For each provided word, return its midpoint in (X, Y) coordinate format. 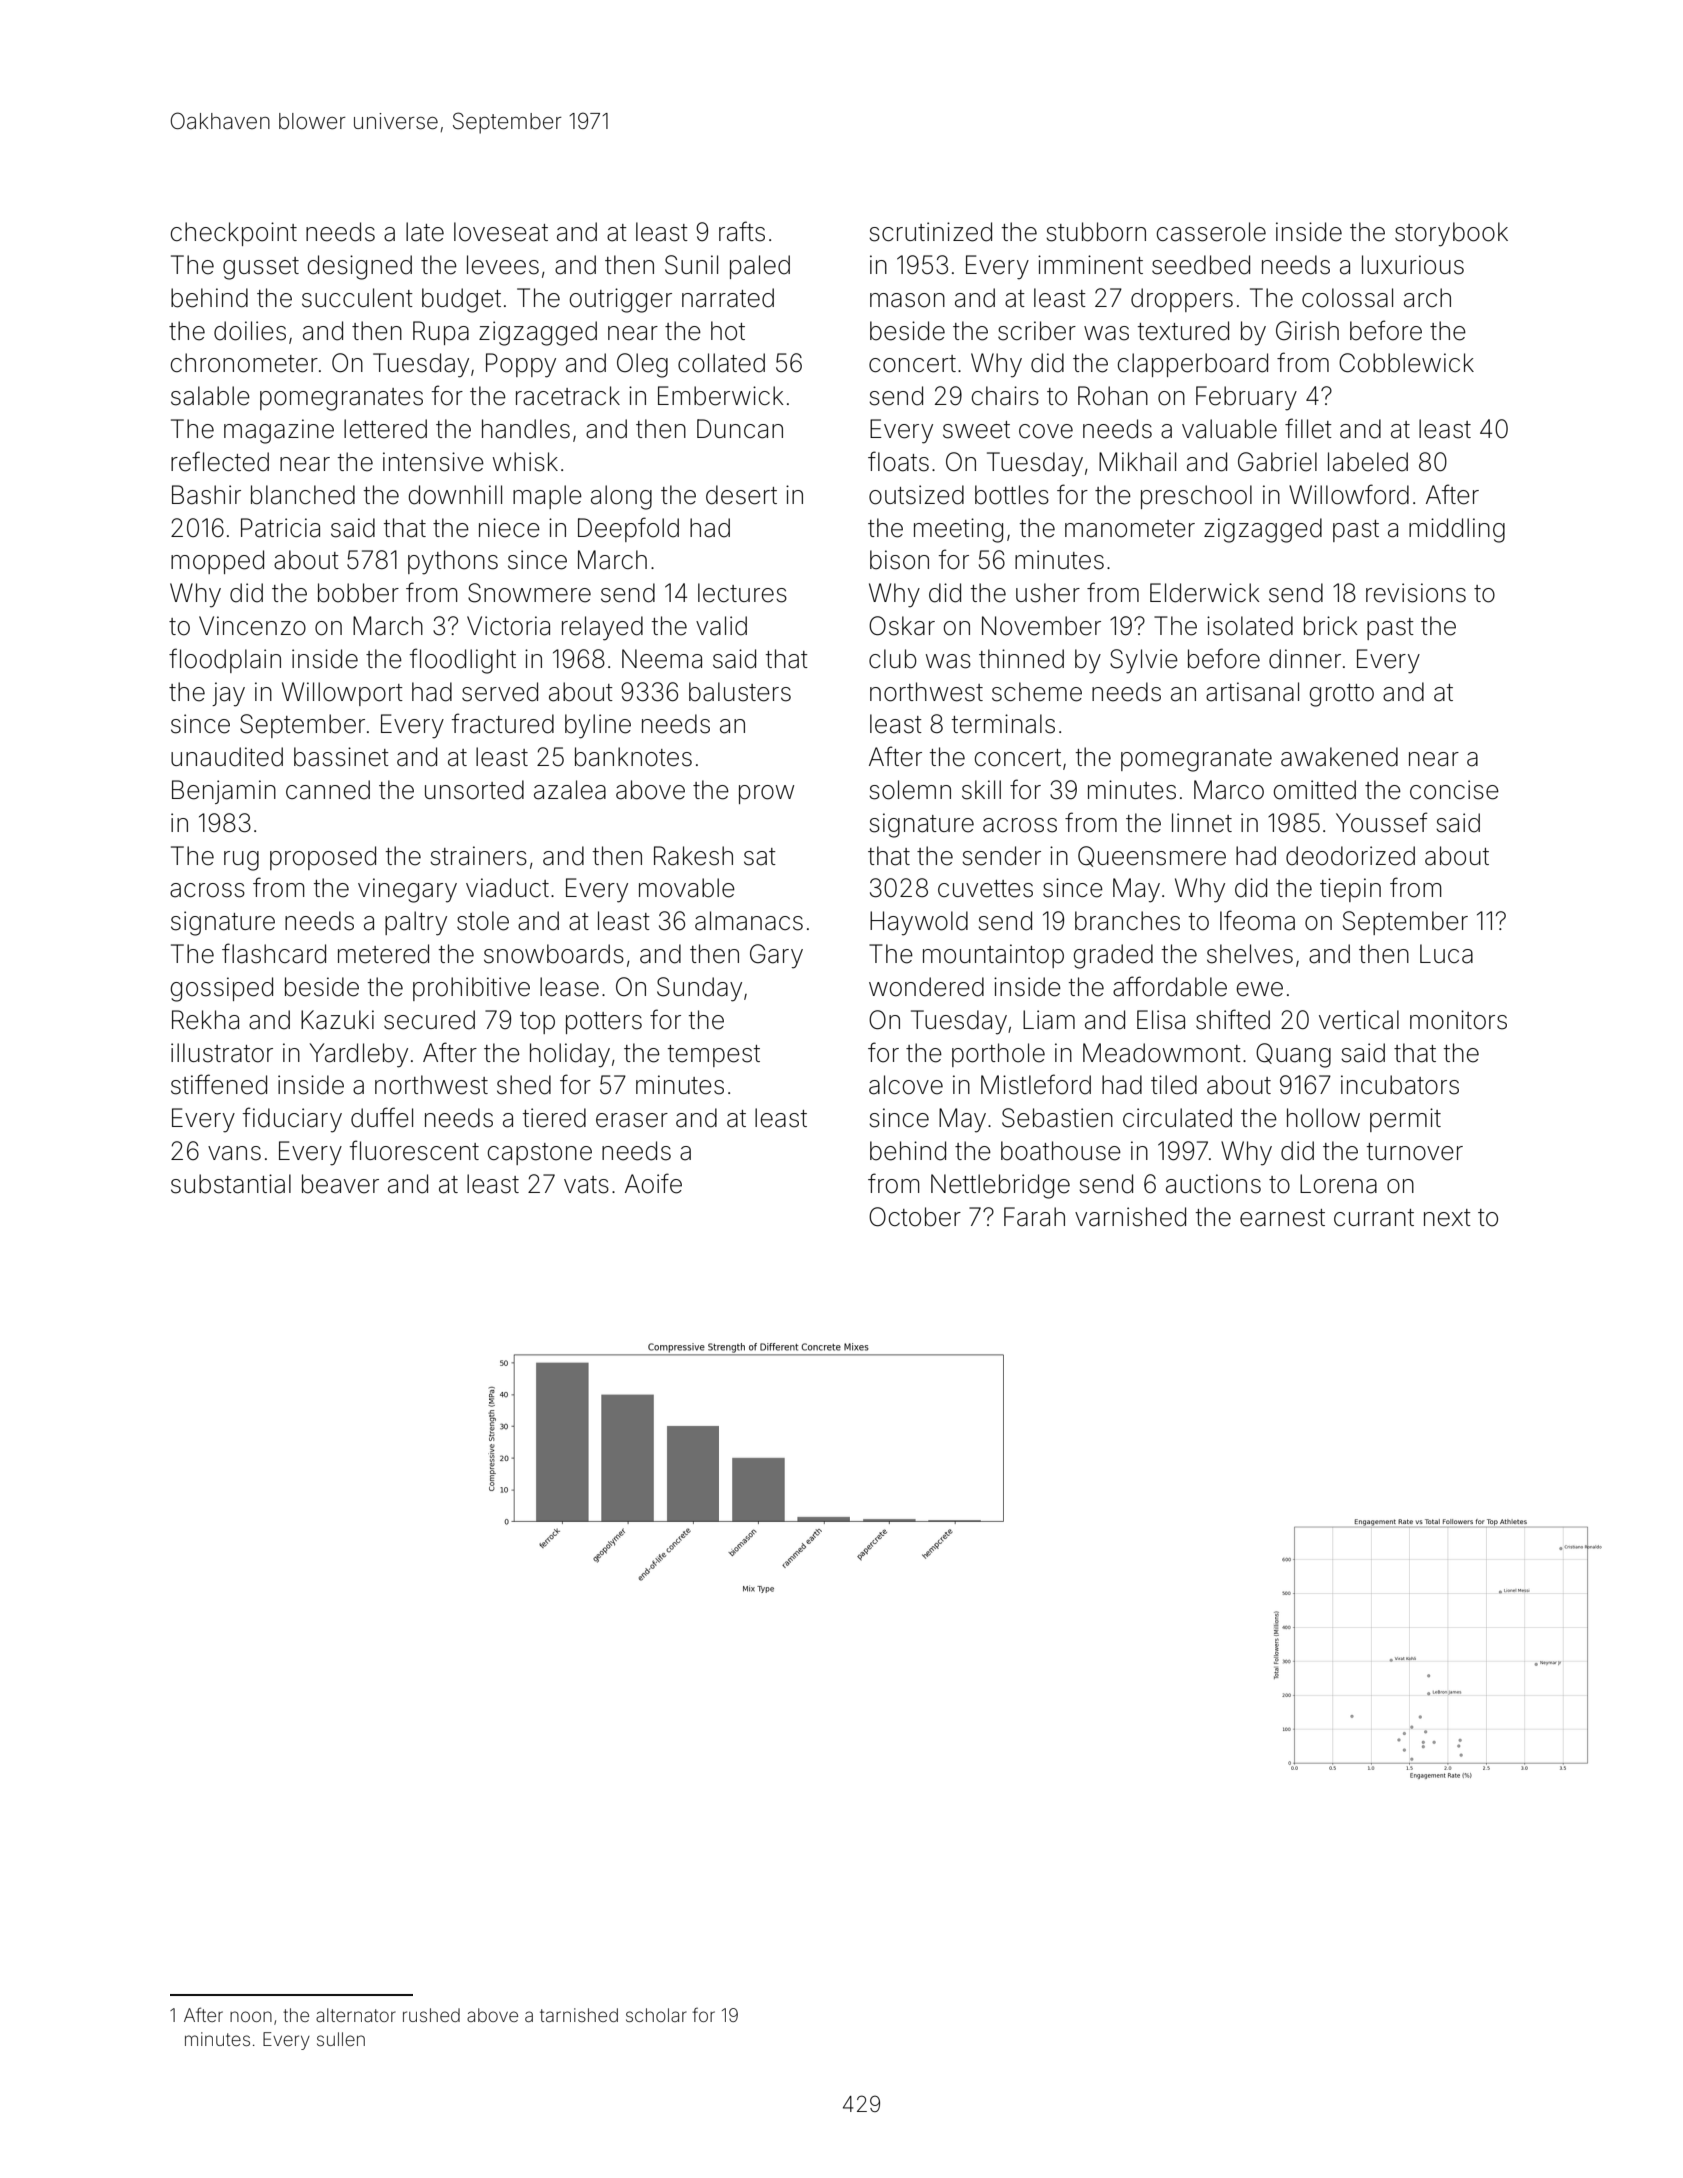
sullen (341, 2039)
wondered (926, 987)
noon (251, 2016)
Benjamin (224, 792)
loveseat (501, 232)
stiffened (219, 1084)
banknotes (633, 757)
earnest (1282, 1218)
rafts (742, 231)
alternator (356, 2015)
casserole (1211, 232)
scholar (656, 2015)
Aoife (653, 1183)
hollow (1323, 1118)
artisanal (1252, 692)
